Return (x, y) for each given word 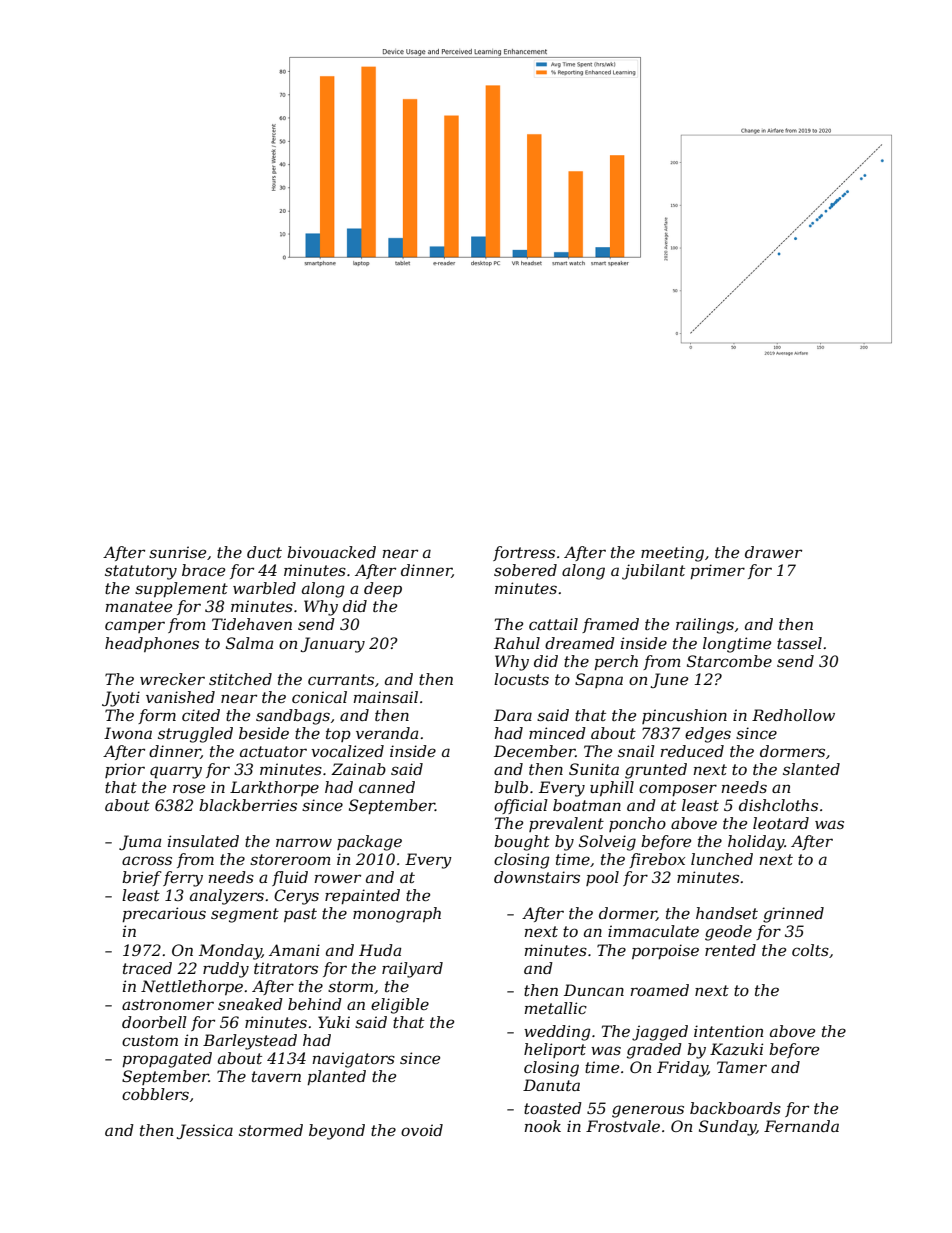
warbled (264, 588)
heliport (555, 1050)
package (369, 843)
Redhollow (793, 715)
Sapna (599, 680)
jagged (660, 1033)
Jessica (205, 1131)
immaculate (653, 931)
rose (189, 788)
